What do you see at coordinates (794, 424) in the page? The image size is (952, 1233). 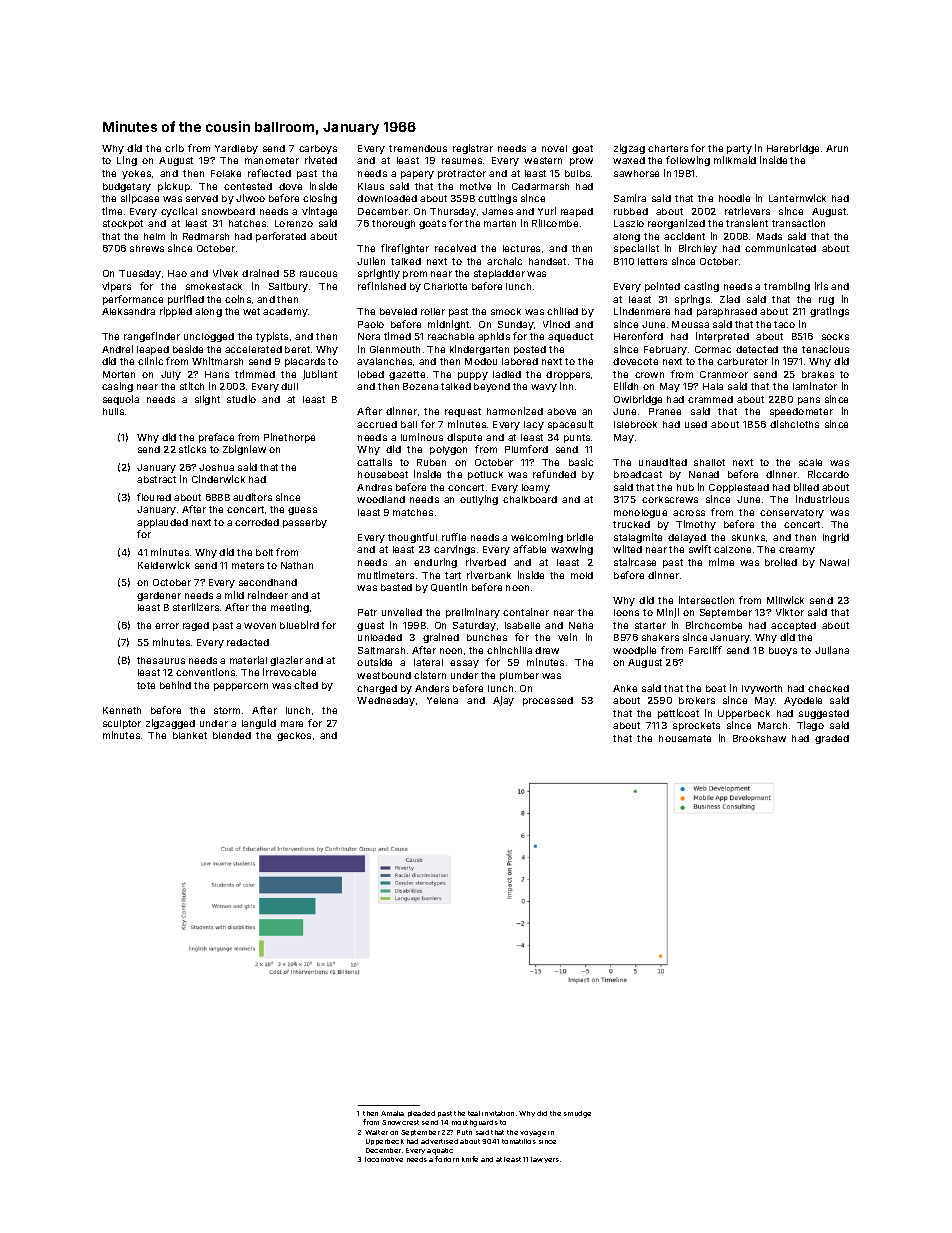 I see `dishcloths` at bounding box center [794, 424].
